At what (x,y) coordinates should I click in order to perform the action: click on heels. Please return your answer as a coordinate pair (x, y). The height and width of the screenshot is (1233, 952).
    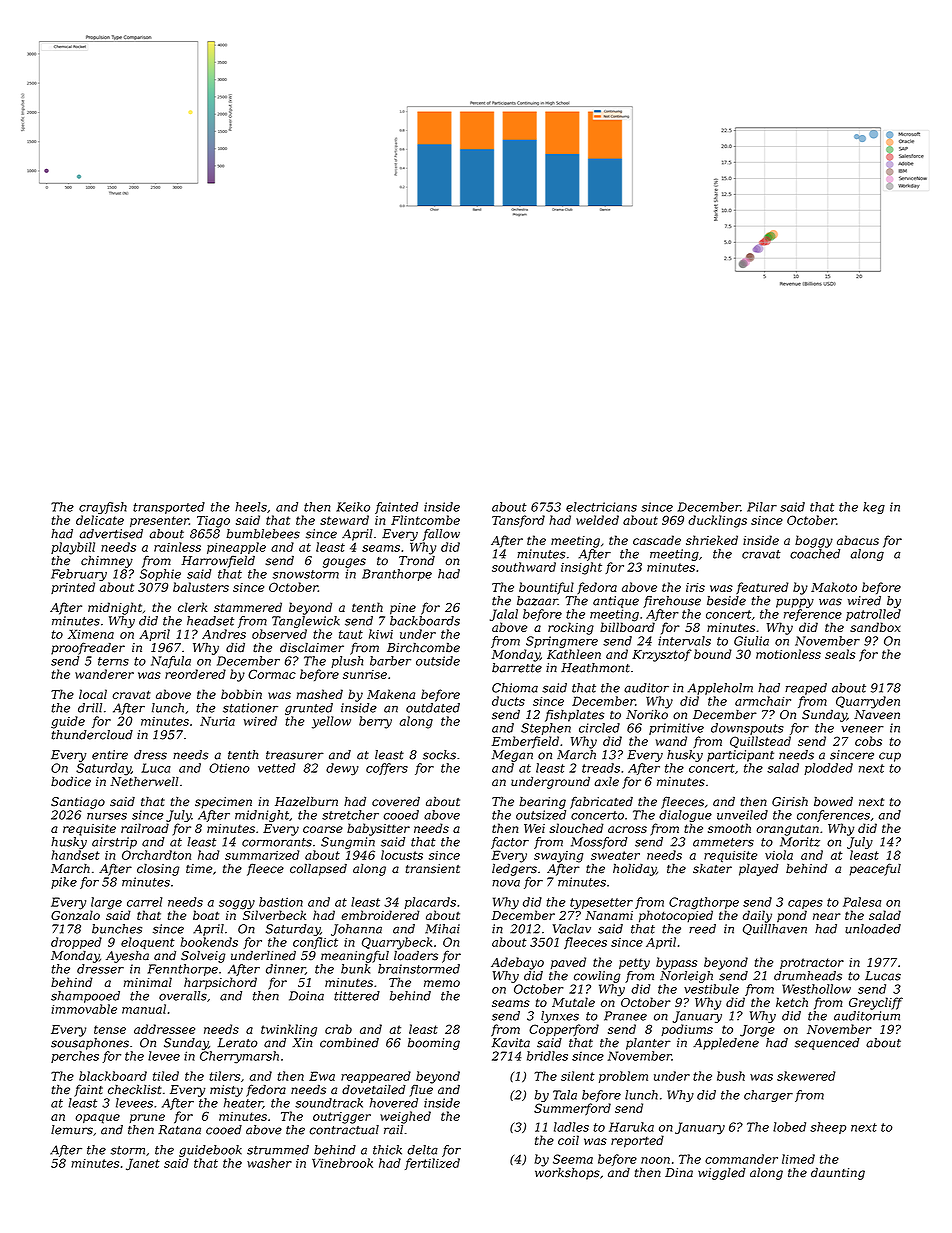
    Looking at the image, I should click on (251, 507).
